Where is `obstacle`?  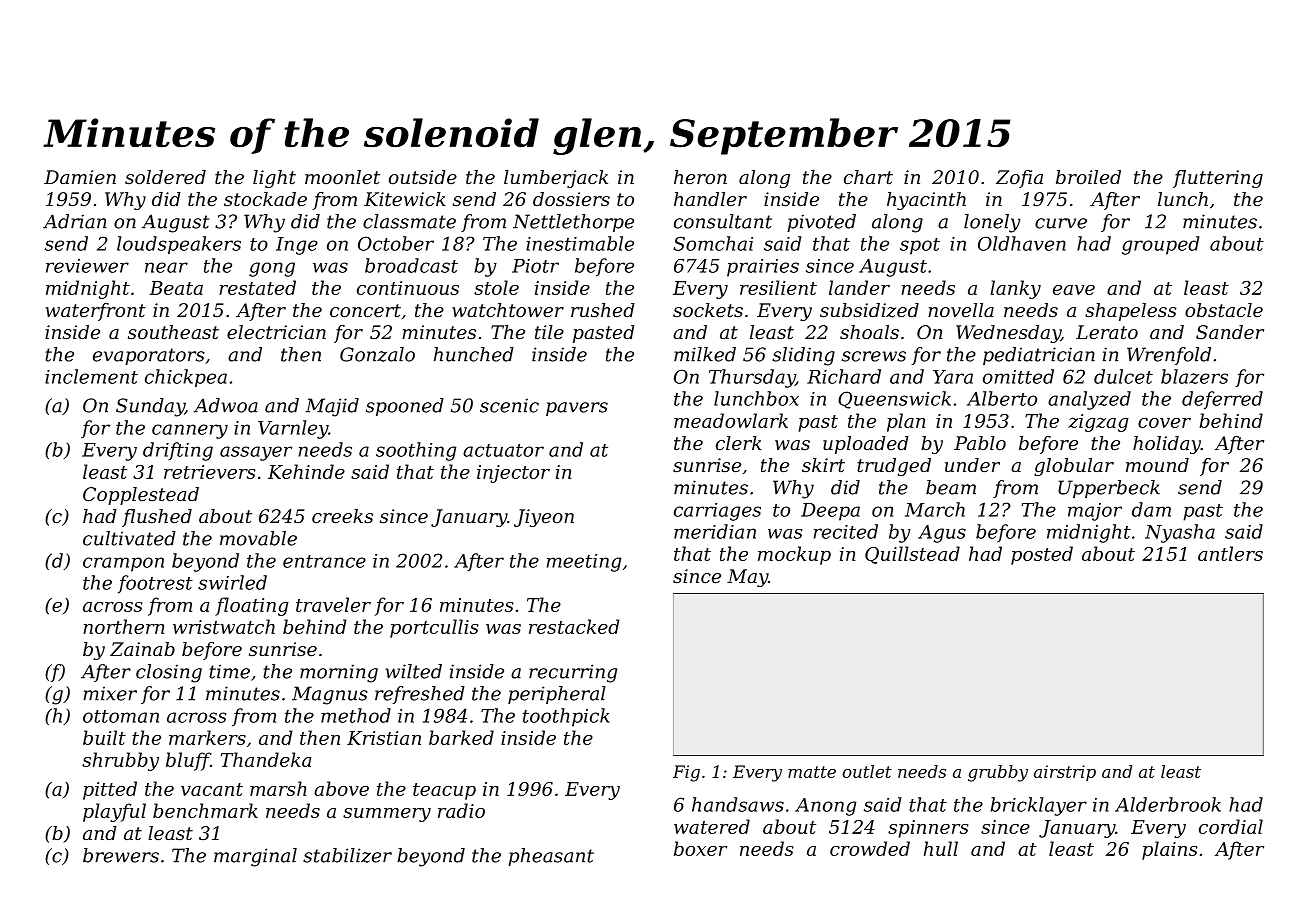 obstacle is located at coordinates (1224, 310).
